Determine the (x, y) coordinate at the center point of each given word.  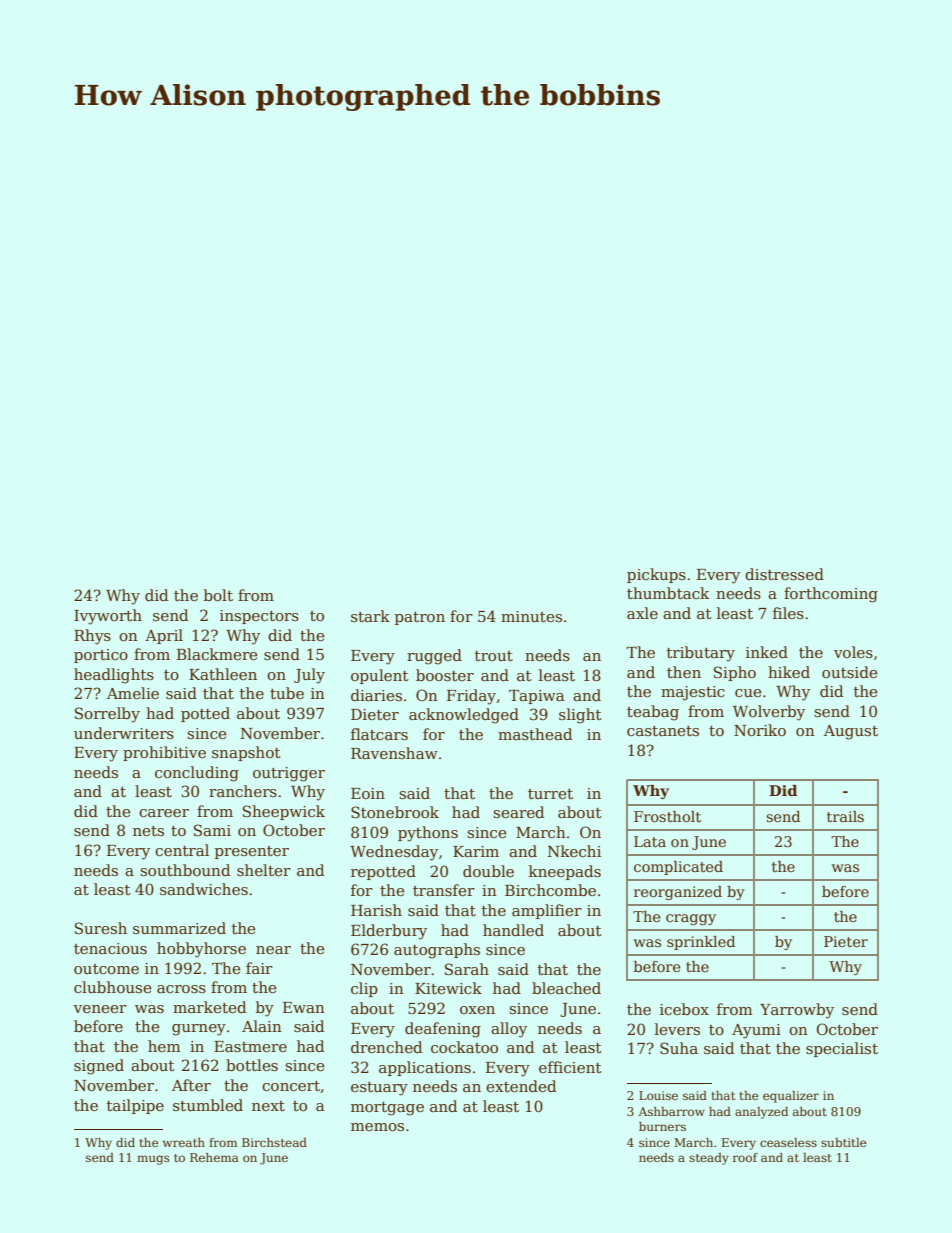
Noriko (760, 730)
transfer (444, 890)
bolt (218, 595)
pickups (656, 575)
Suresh (101, 928)
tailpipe (135, 1106)
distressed (784, 574)
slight (580, 716)
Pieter (846, 941)
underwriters (124, 733)
